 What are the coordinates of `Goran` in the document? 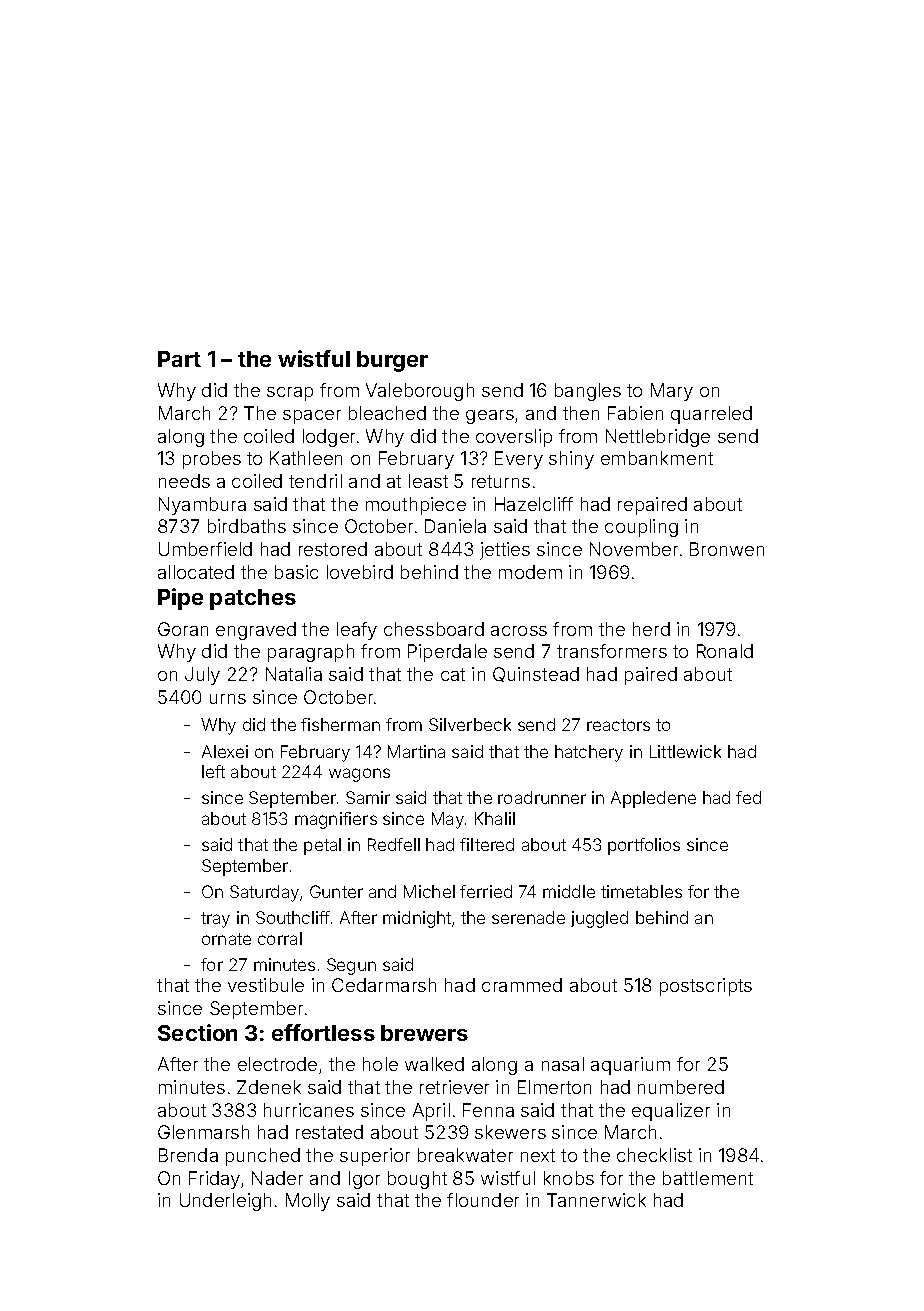 It's located at (183, 629).
